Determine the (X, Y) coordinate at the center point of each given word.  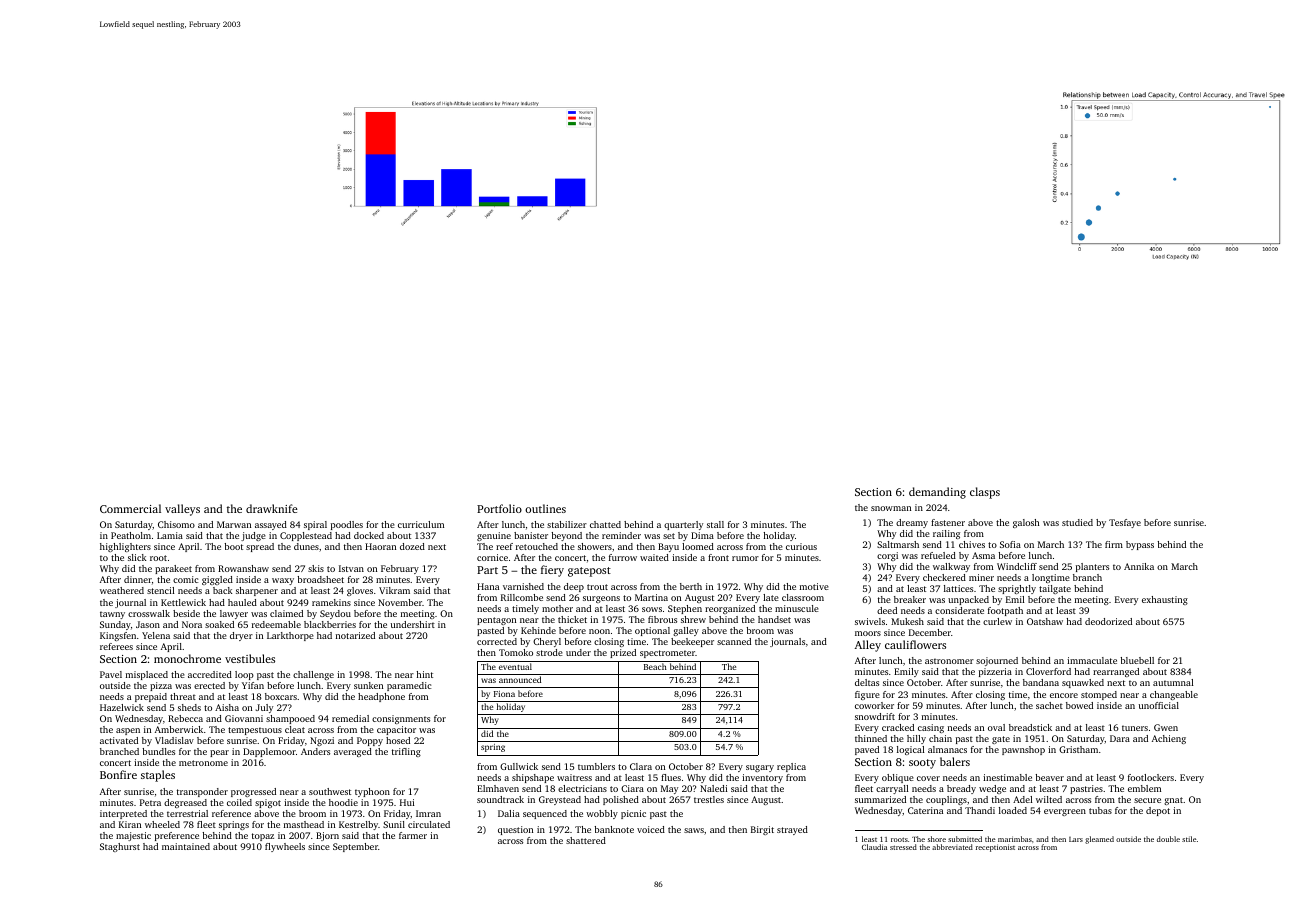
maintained (186, 846)
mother (557, 608)
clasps (985, 493)
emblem (1144, 788)
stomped (1099, 695)
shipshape (533, 778)
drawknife (272, 508)
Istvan (351, 568)
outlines (545, 508)
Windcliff (1017, 566)
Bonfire (118, 774)
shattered (586, 840)
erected (209, 685)
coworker (874, 705)
